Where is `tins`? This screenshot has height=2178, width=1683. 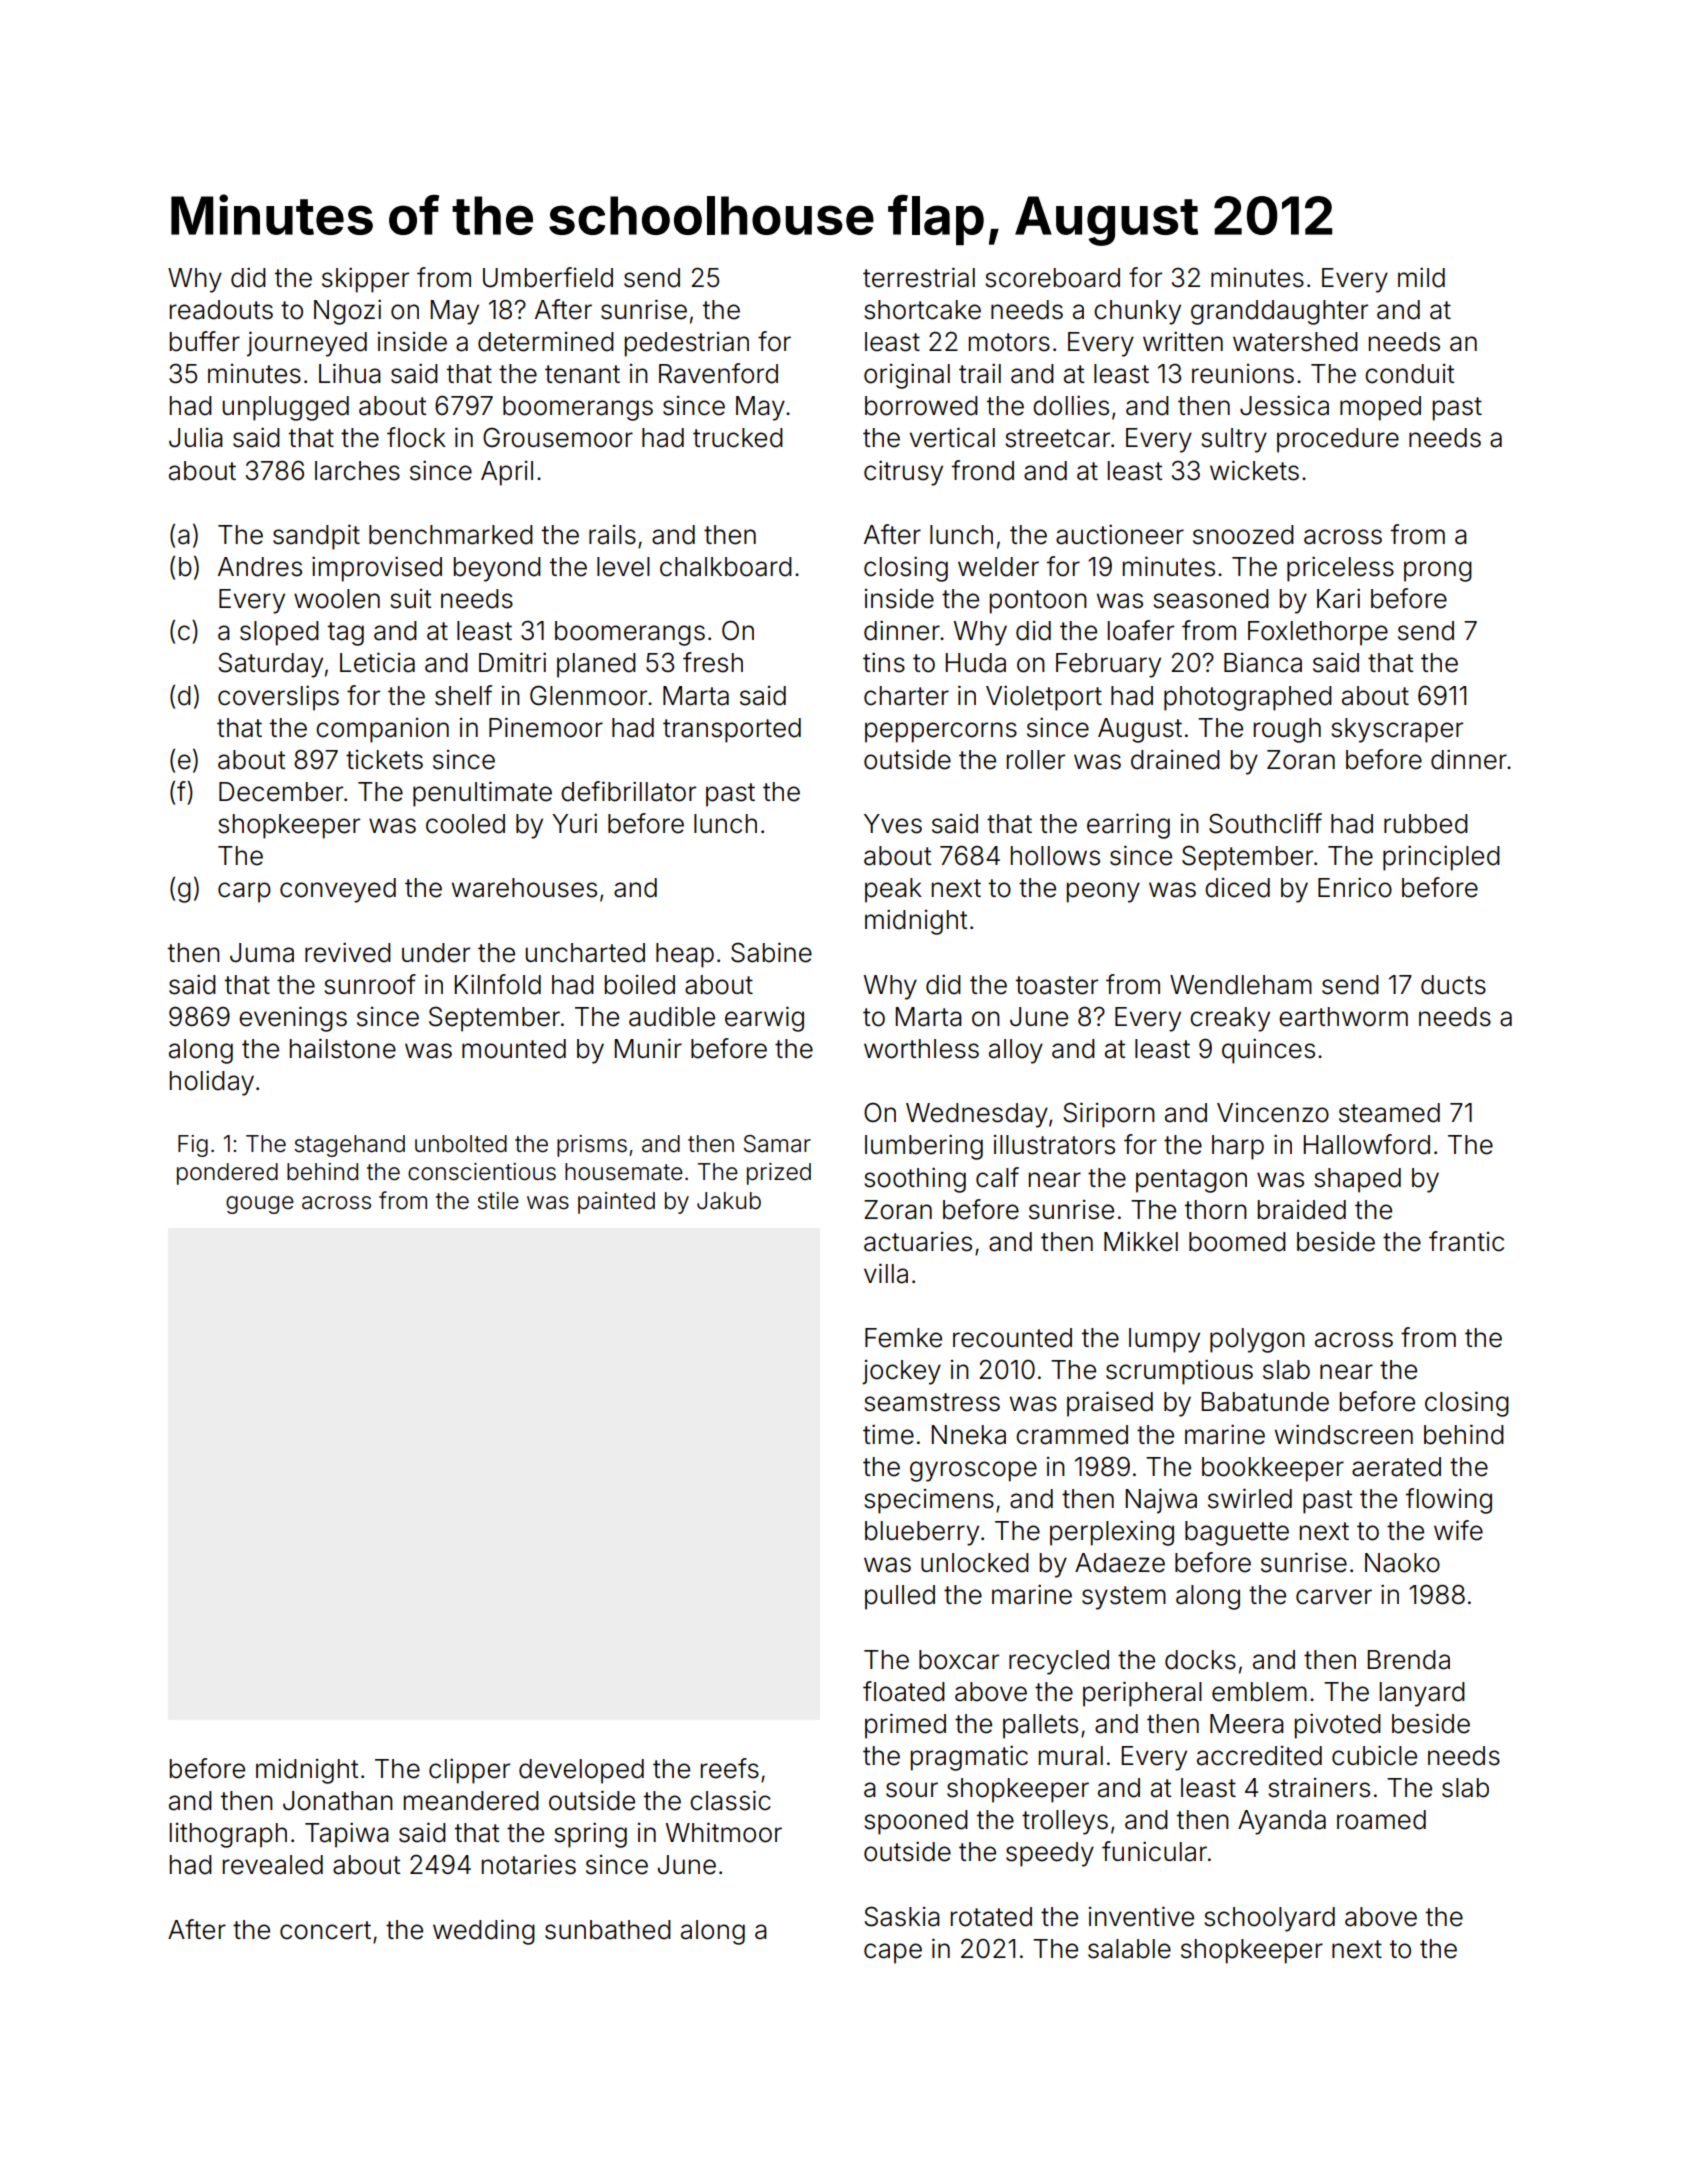
tins is located at coordinates (884, 662).
